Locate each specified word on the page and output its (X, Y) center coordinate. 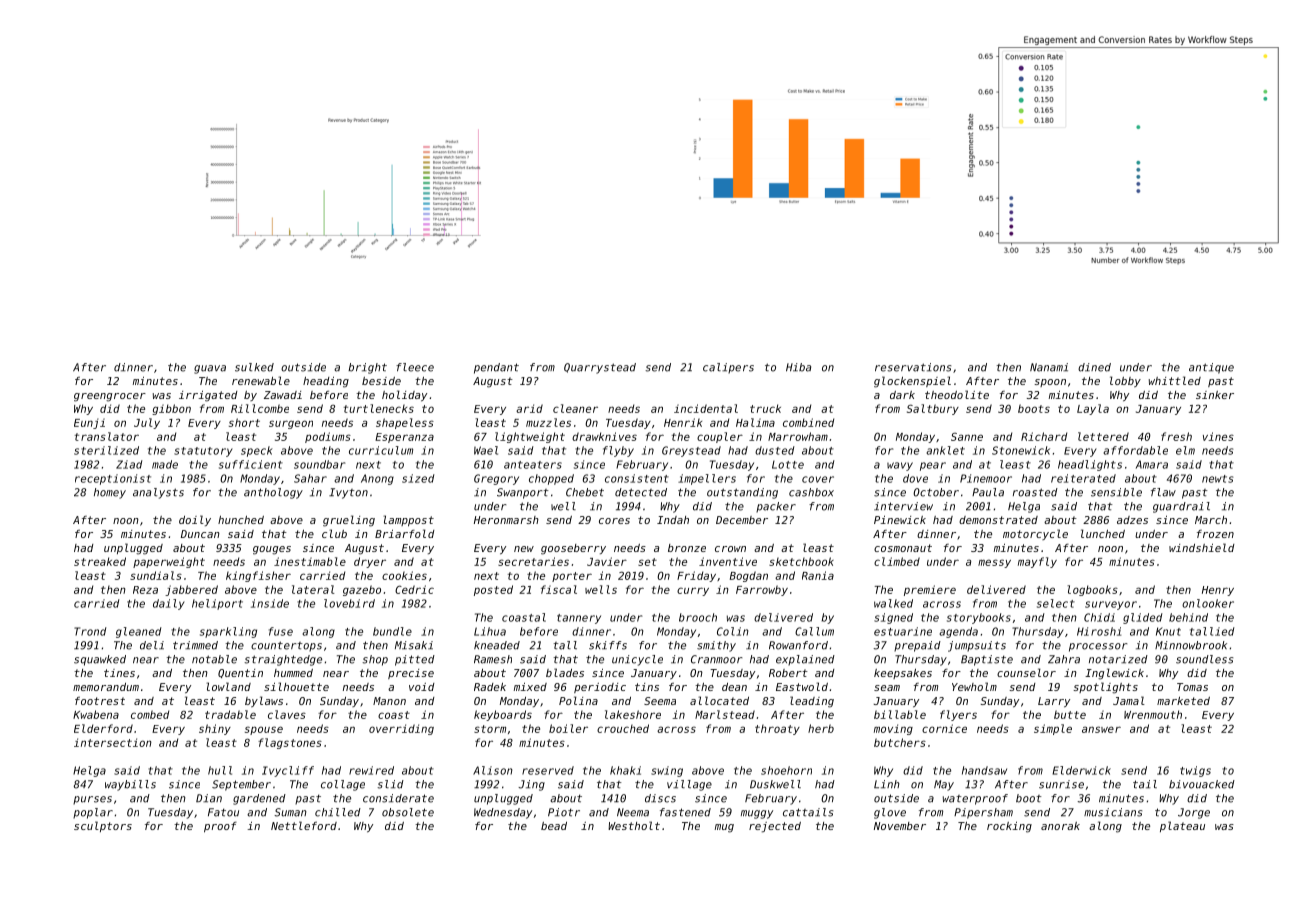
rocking (1009, 827)
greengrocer (110, 397)
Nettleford (304, 825)
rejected (775, 827)
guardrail (1181, 507)
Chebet (585, 492)
